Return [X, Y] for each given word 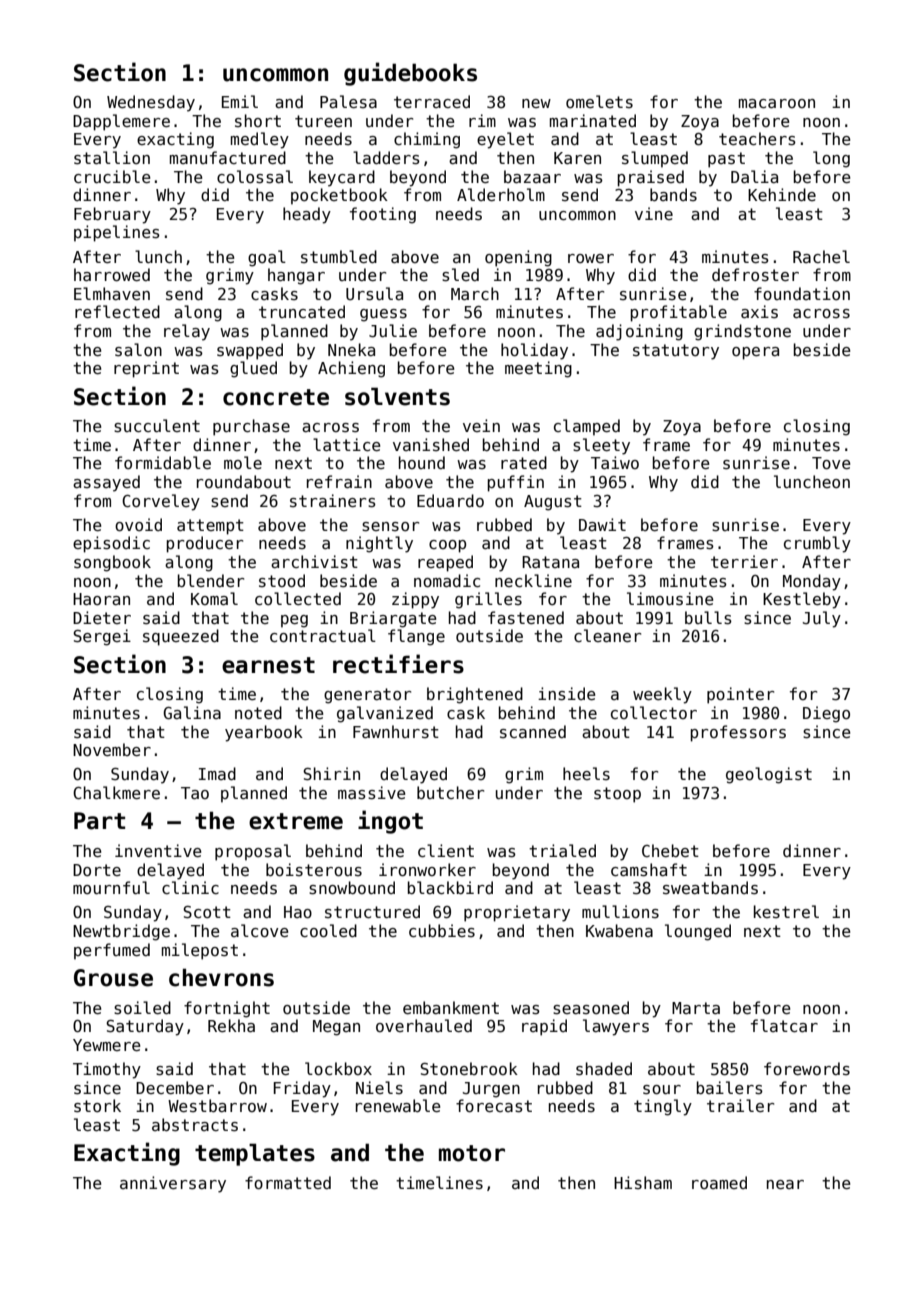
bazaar [532, 176]
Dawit [602, 524]
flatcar [784, 1025]
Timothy [107, 1070]
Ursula [374, 294]
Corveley [161, 502]
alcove [259, 930]
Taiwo [615, 462]
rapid [544, 1027]
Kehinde [782, 194]
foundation [802, 293]
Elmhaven [112, 293]
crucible [112, 176]
